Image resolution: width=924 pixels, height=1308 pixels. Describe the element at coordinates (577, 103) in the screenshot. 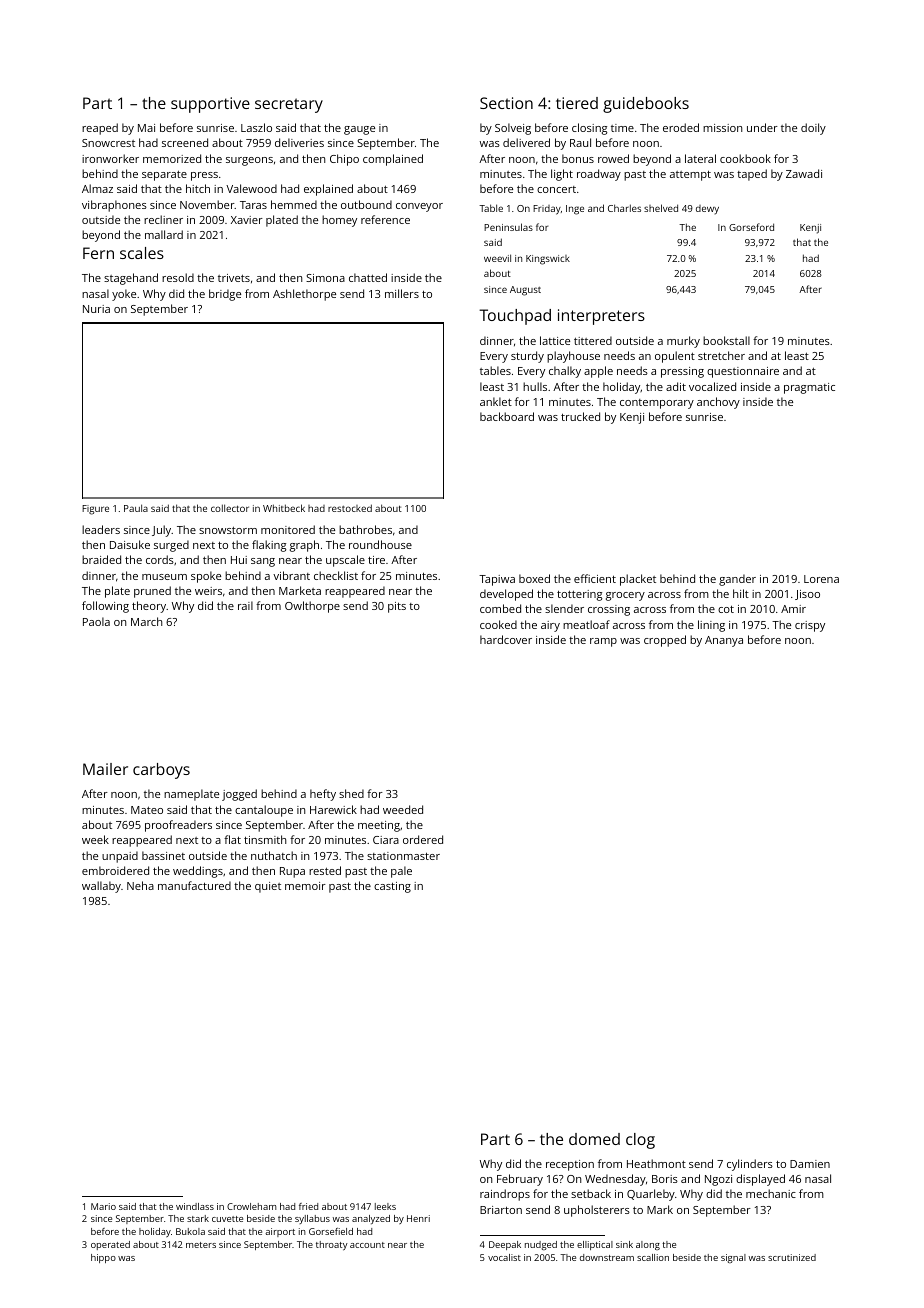

I see `tiered` at that location.
